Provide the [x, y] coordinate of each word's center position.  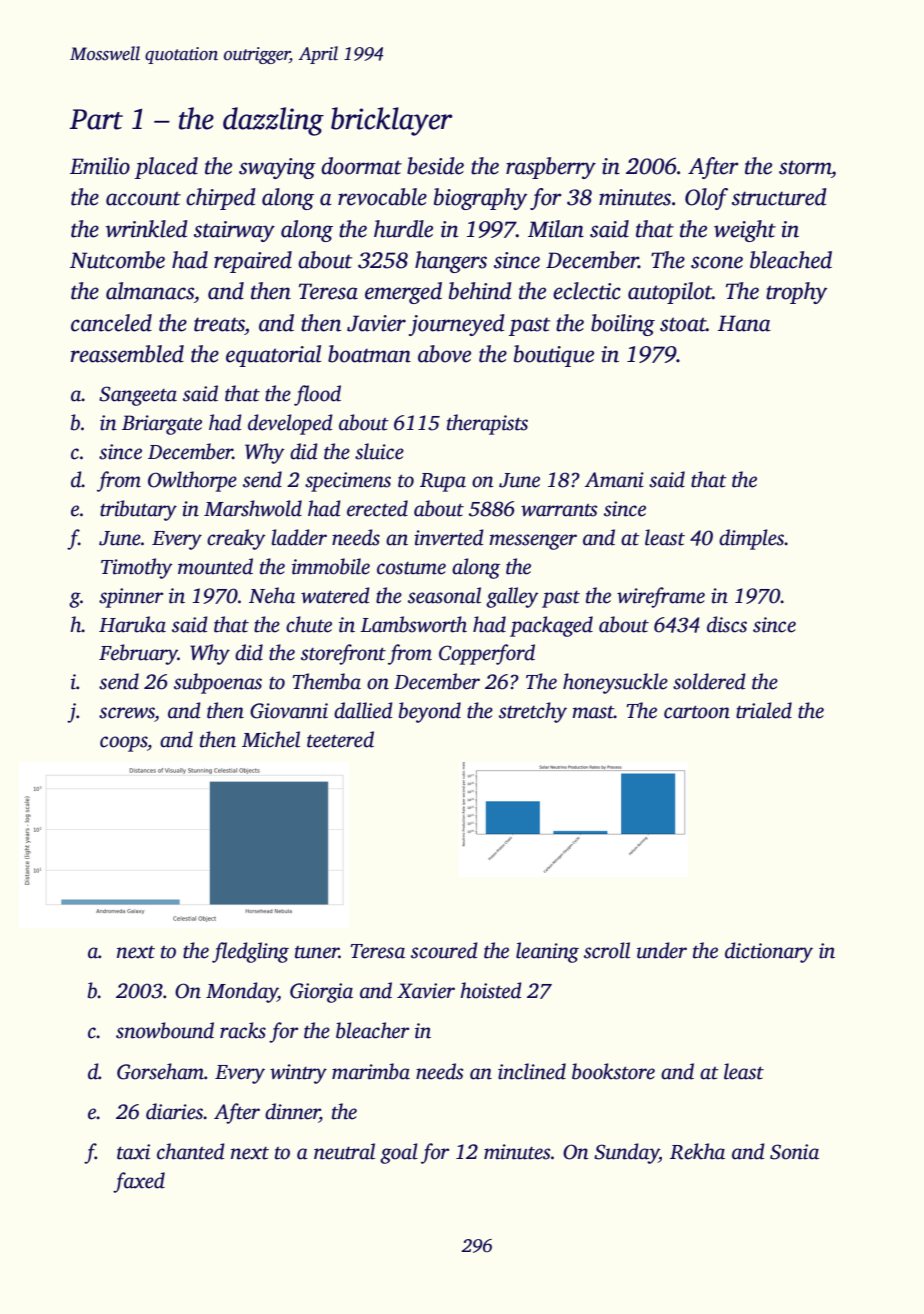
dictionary [769, 952]
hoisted [491, 990]
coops [123, 744]
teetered [340, 739]
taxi [133, 1152]
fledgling [250, 952]
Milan [556, 229]
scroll [607, 950]
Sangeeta [138, 396]
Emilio [100, 166]
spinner [131, 598]
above [444, 354]
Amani [614, 480]
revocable [382, 197]
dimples [752, 539]
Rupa [443, 482]
